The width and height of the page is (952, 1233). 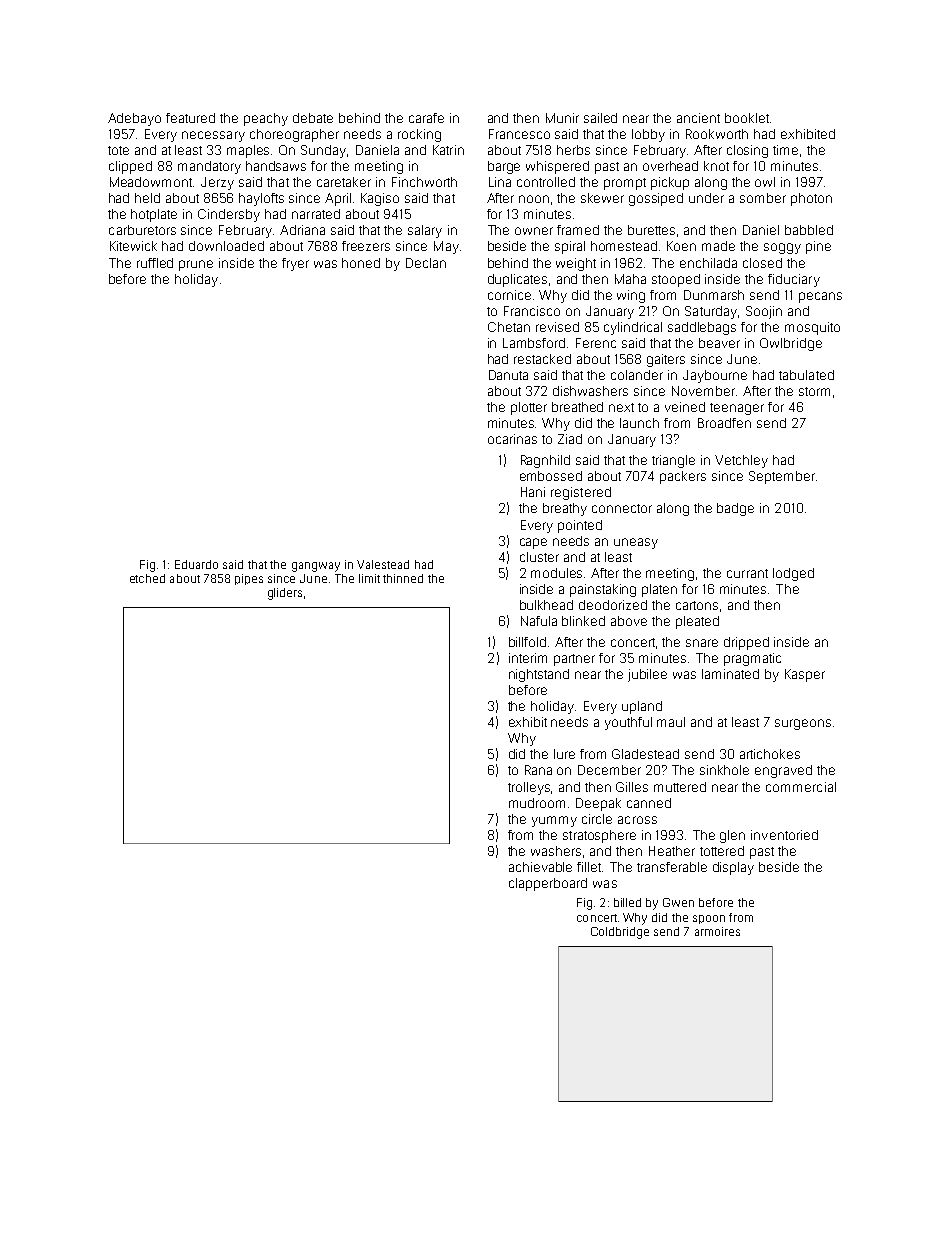 What do you see at coordinates (680, 787) in the page?
I see `muttered` at bounding box center [680, 787].
